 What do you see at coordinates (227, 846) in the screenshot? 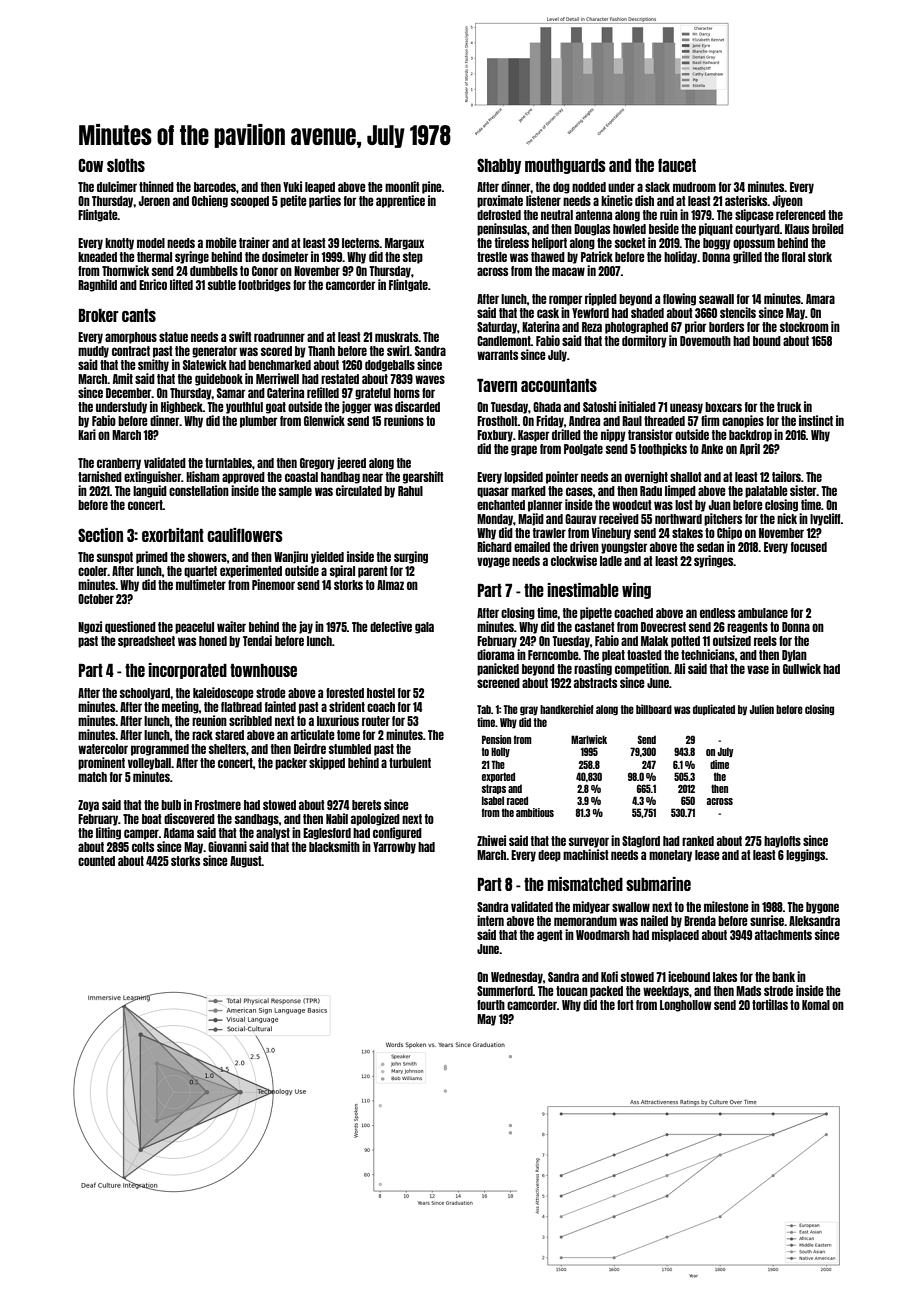
I see `Giovanni` at bounding box center [227, 846].
